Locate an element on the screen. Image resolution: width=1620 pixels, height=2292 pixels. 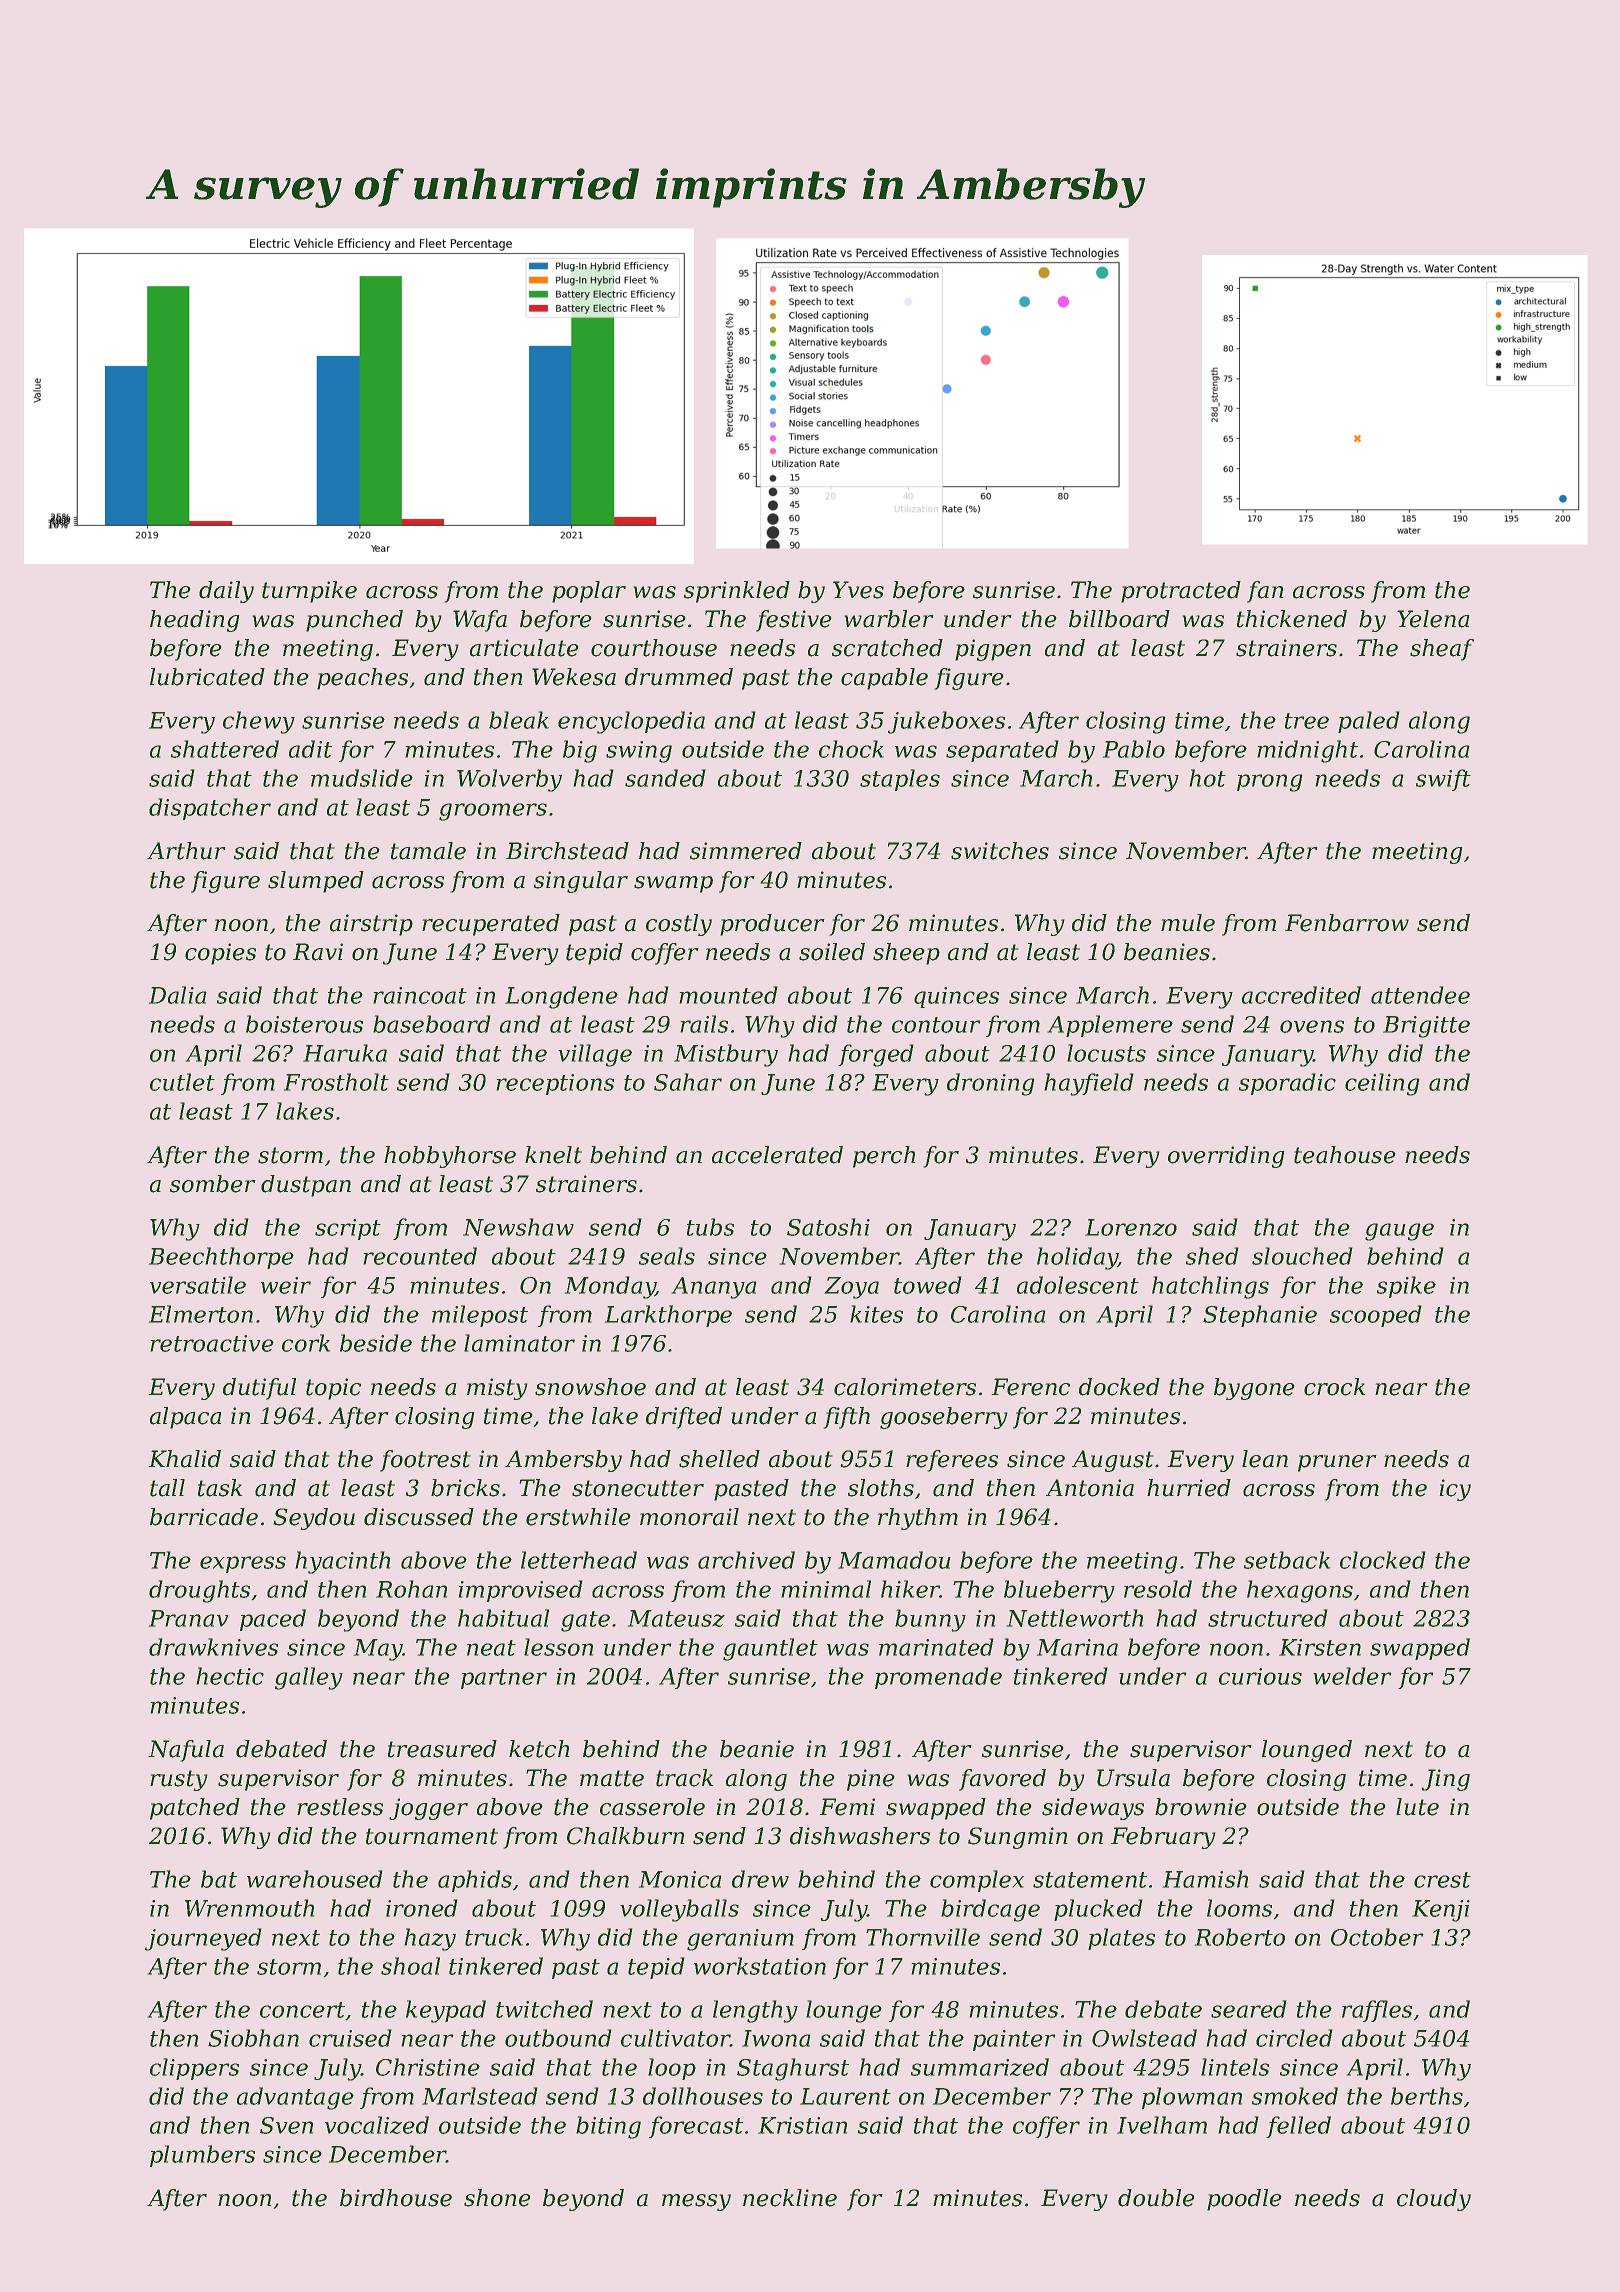
clippers is located at coordinates (194, 2069).
